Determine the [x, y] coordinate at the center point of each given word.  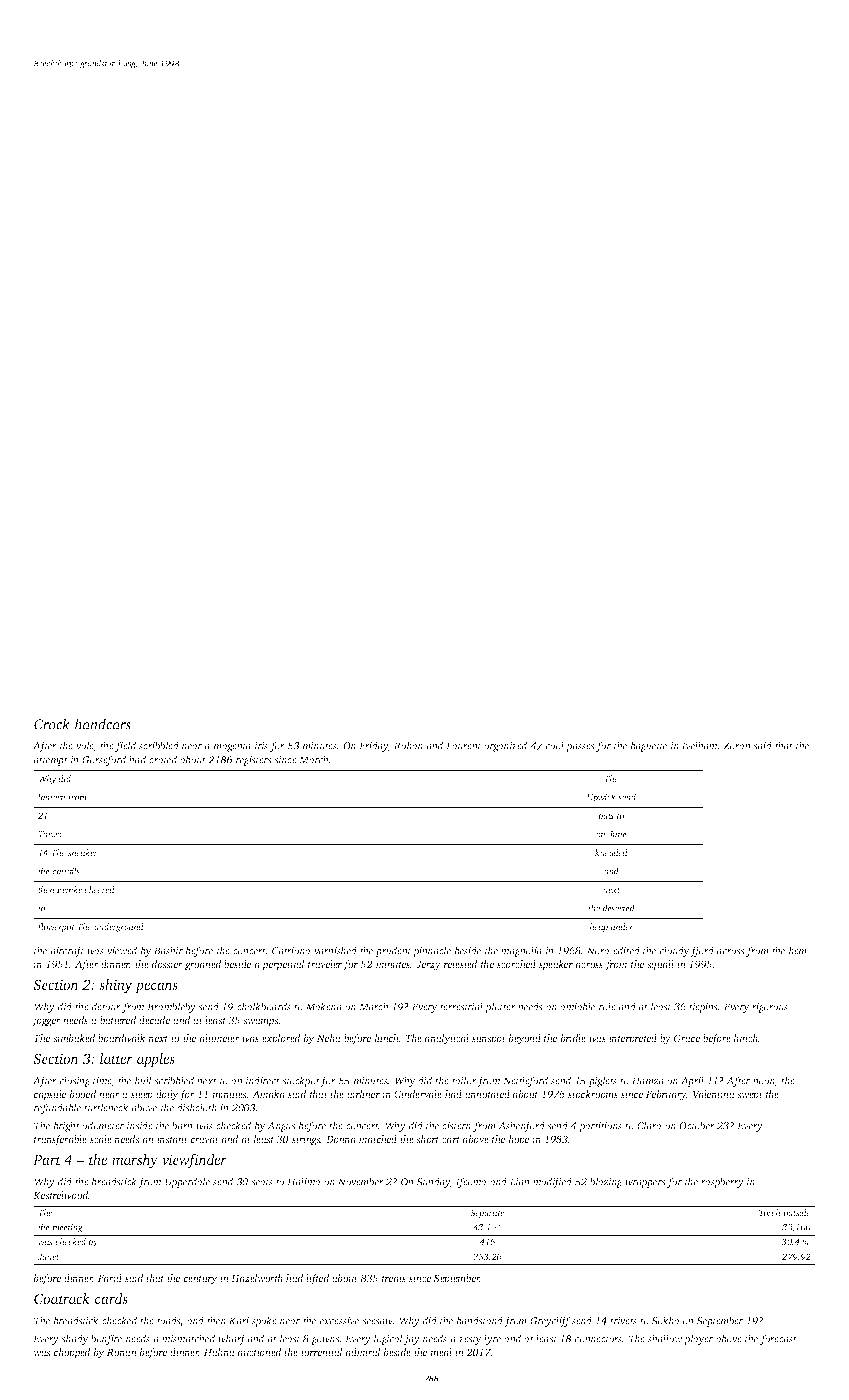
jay [412, 1340]
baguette [649, 746]
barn [182, 1125]
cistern [456, 1126]
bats [606, 815]
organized [505, 746]
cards [111, 1298]
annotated [487, 1094]
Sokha [666, 1320]
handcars [103, 724]
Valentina [714, 1094]
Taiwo [50, 834]
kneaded [611, 852]
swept [750, 1096]
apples [156, 1060]
